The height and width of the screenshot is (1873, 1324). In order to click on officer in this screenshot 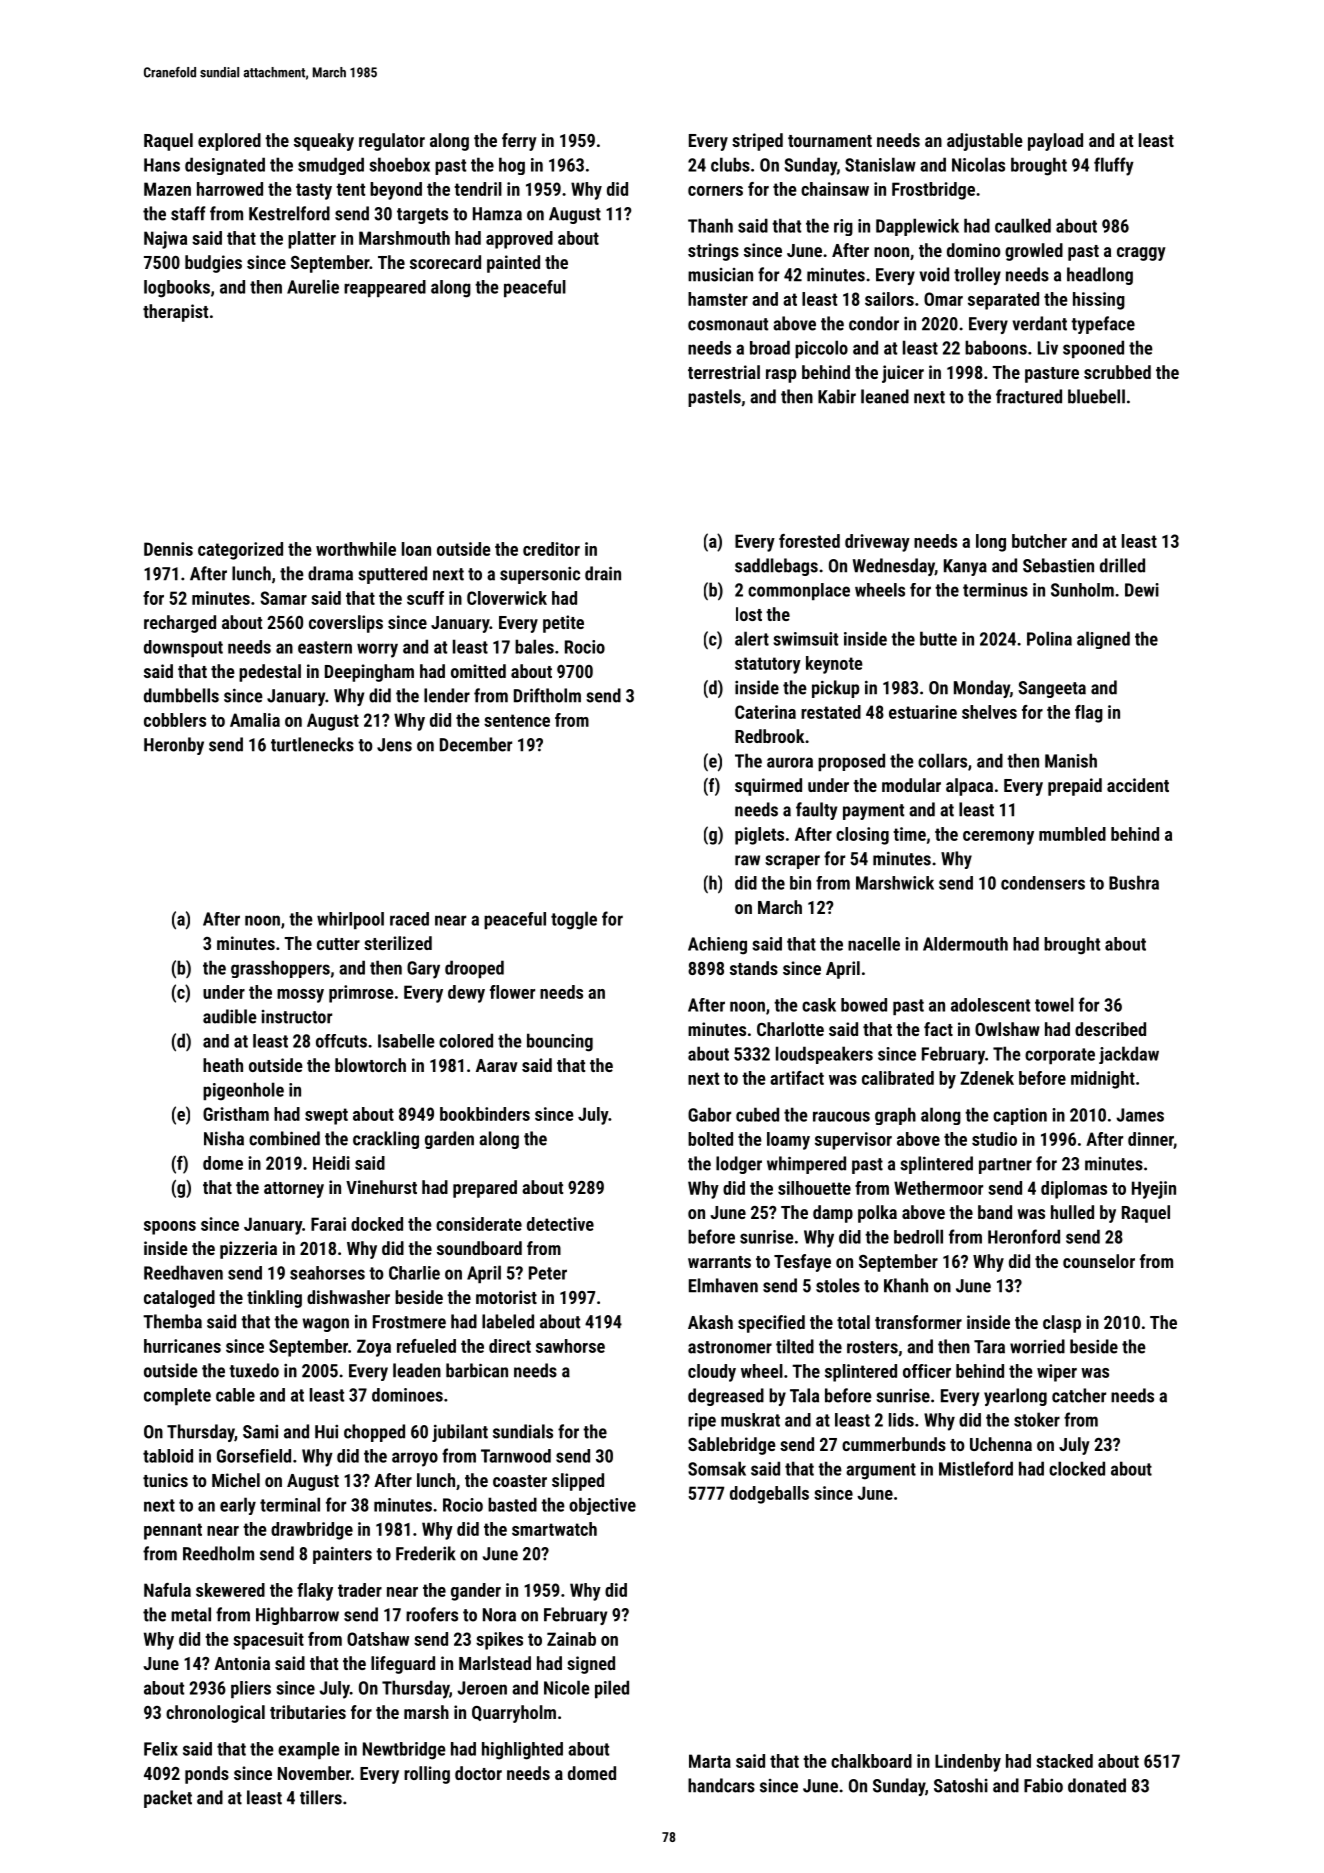, I will do `click(927, 1371)`.
